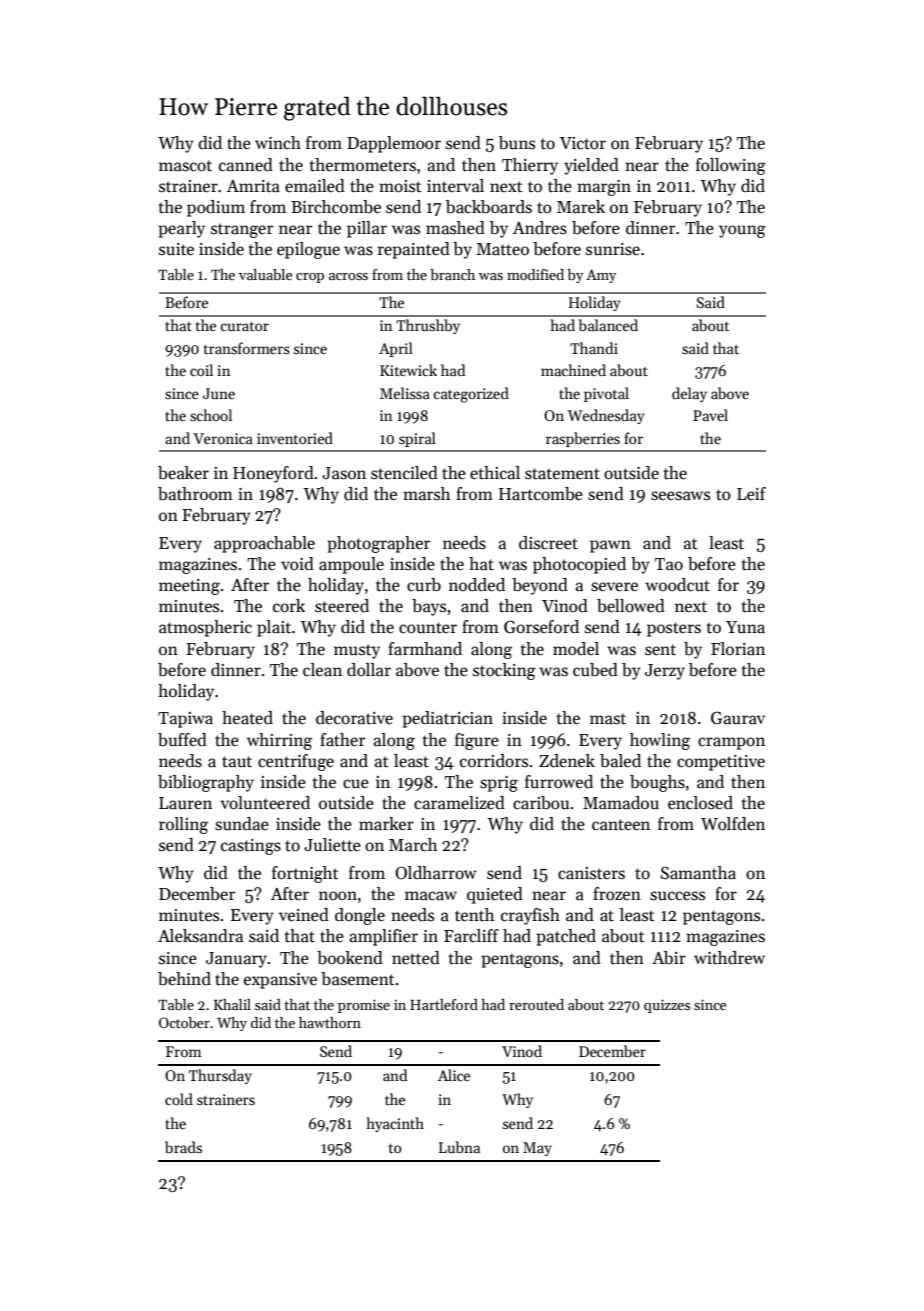  Describe the element at coordinates (201, 370) in the image. I see `coil` at that location.
